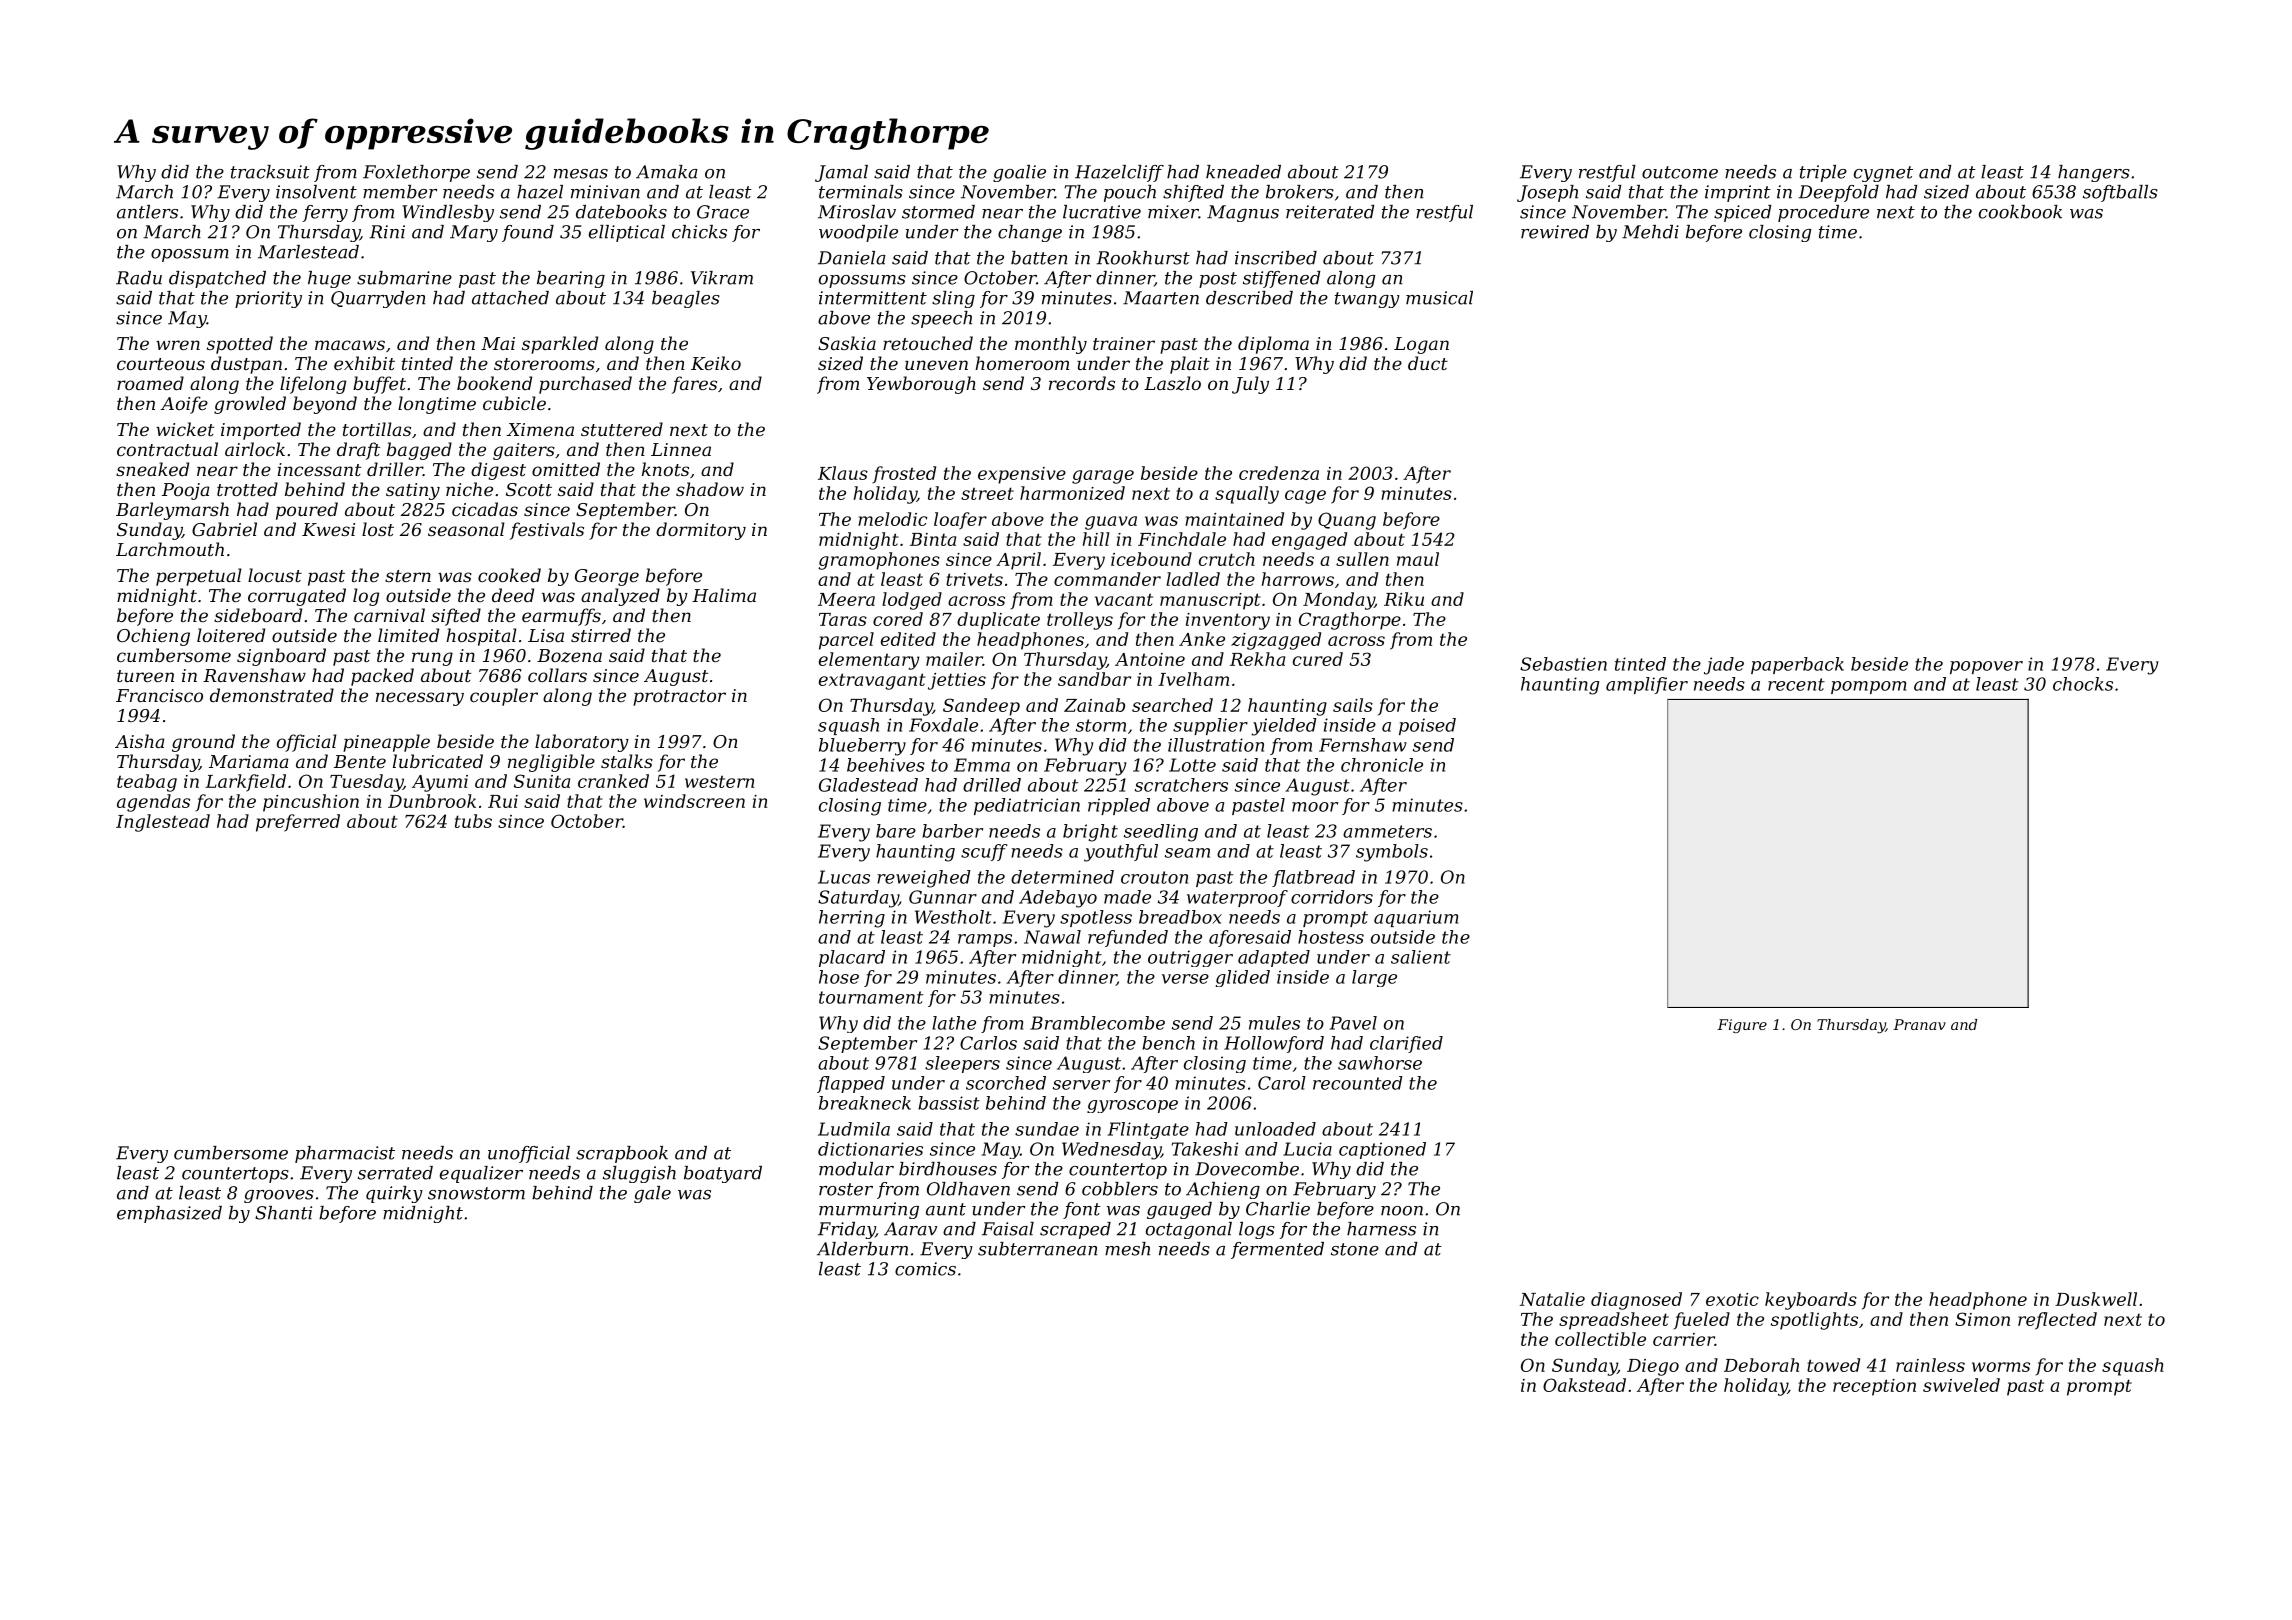  I want to click on found, so click(528, 233).
